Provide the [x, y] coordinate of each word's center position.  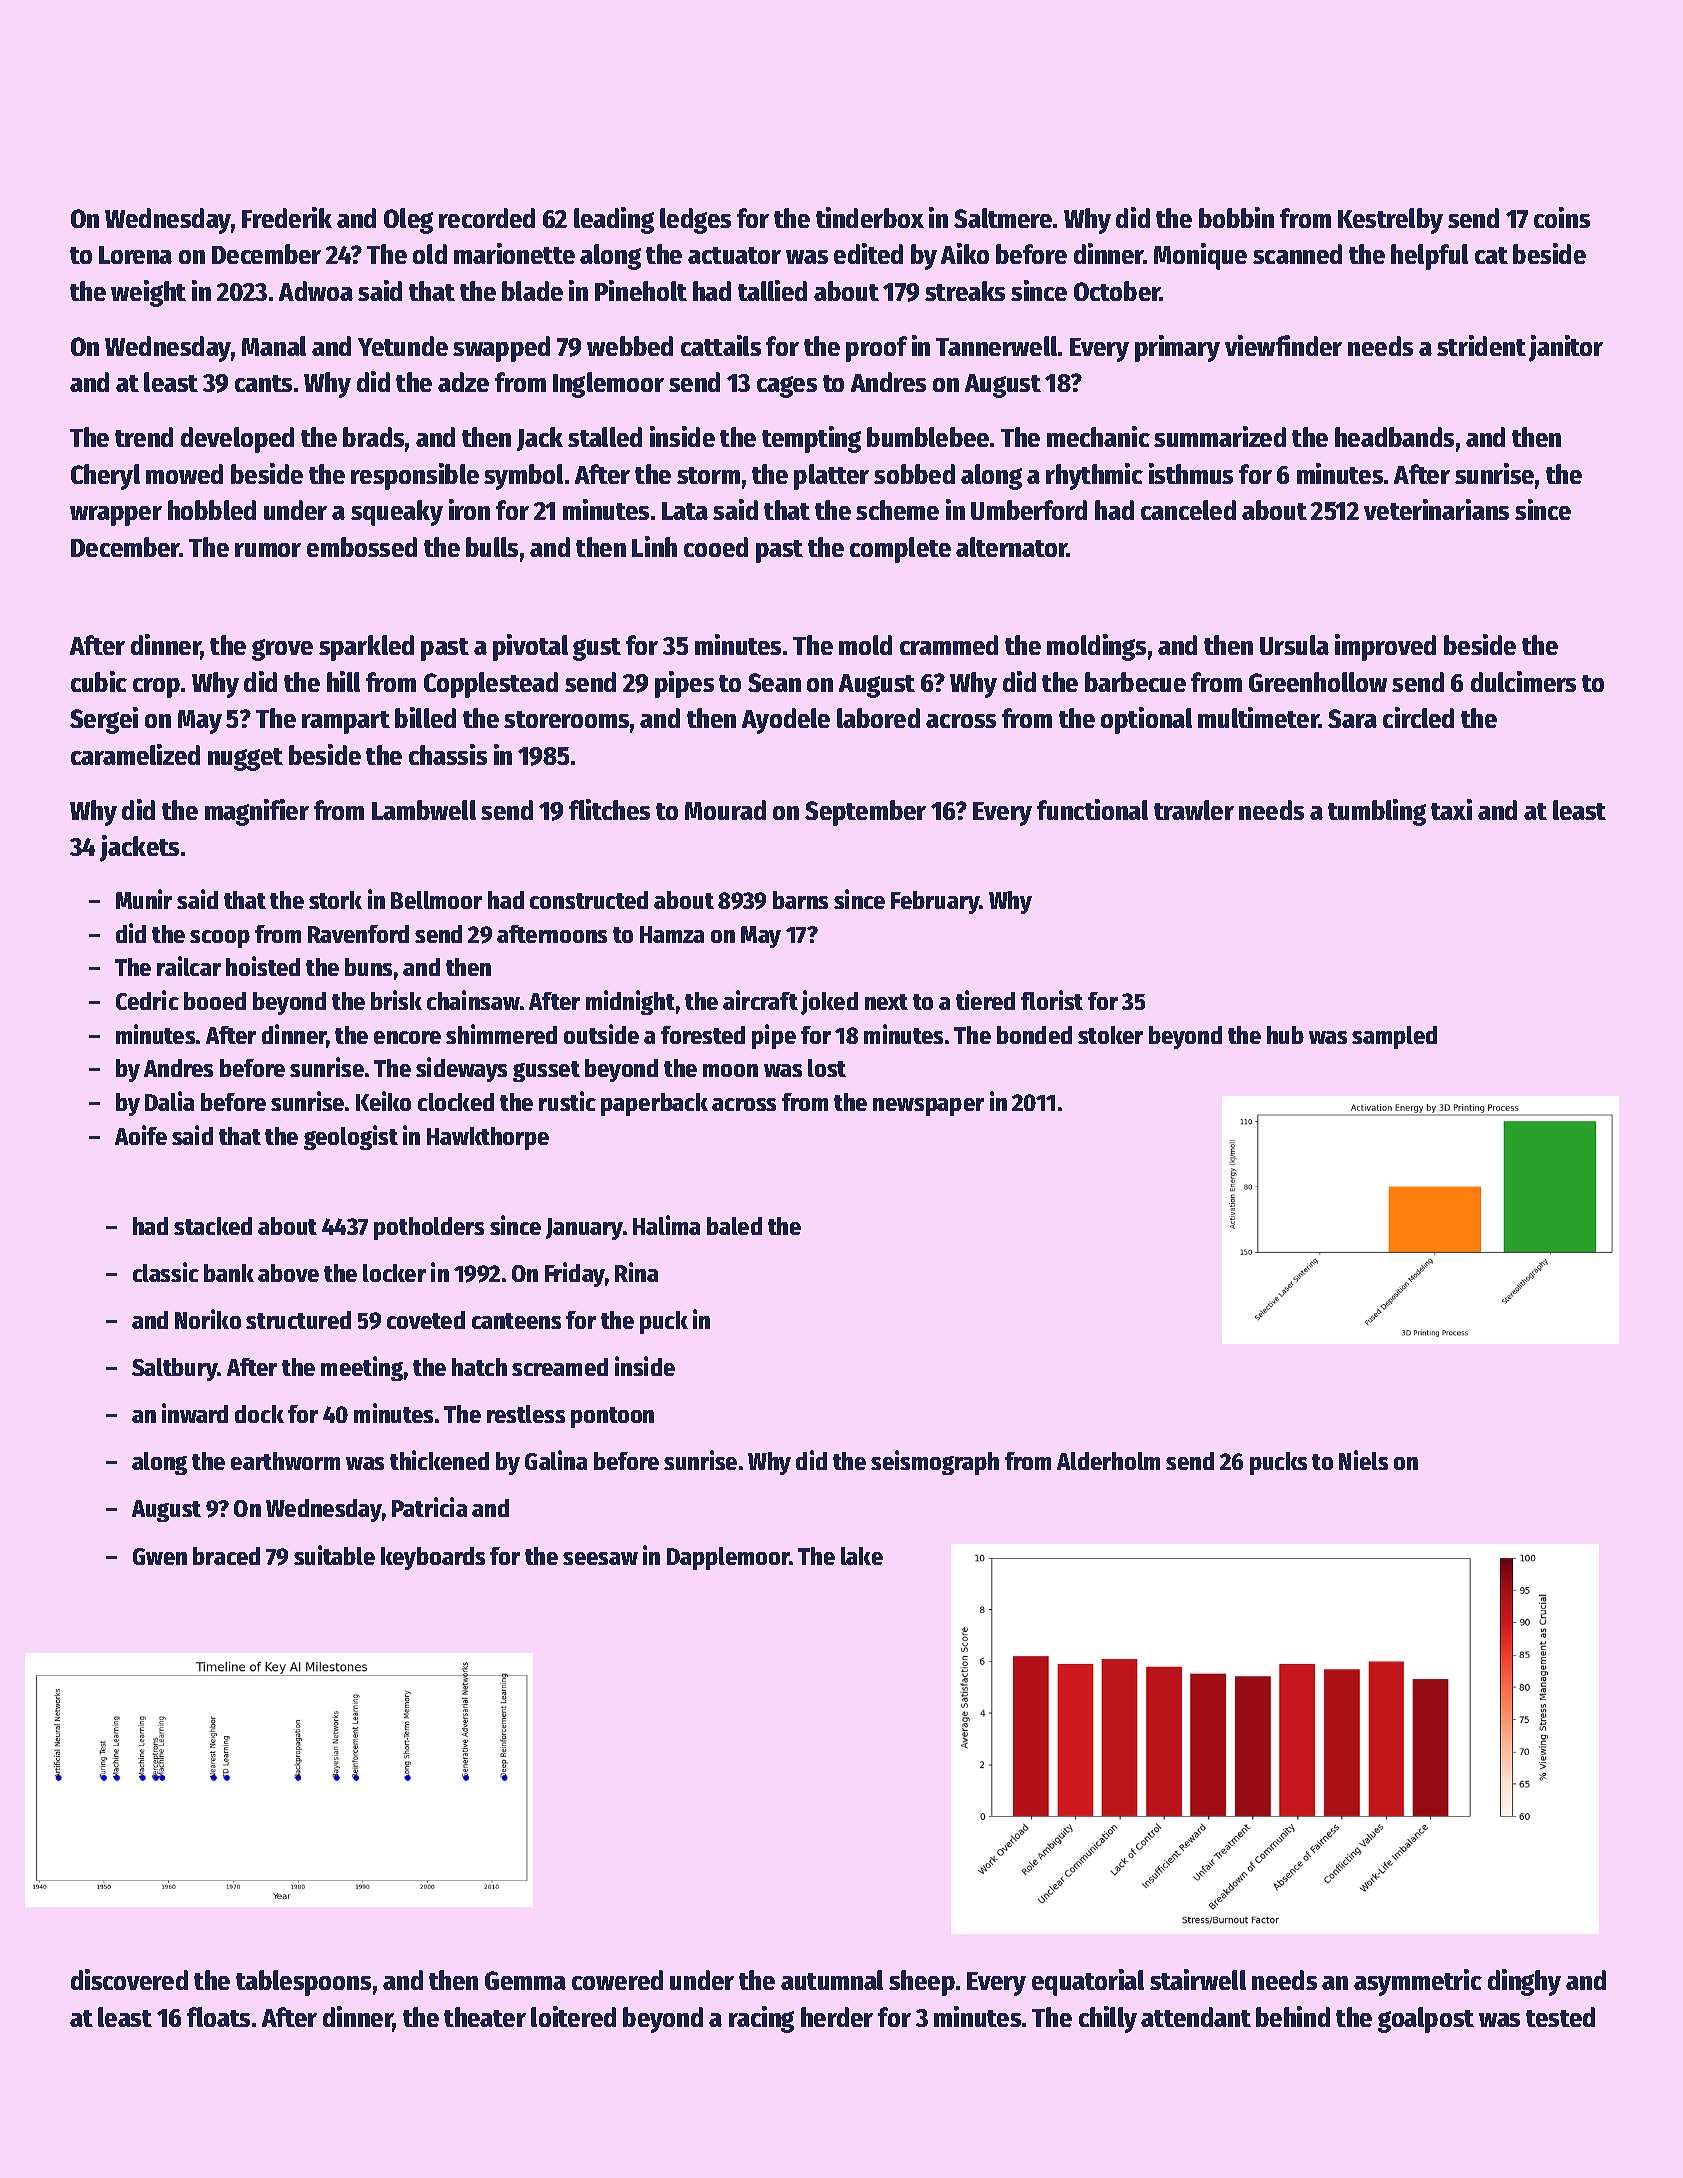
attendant [1196, 2017]
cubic [99, 681]
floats [218, 2017]
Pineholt [641, 290]
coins [1562, 217]
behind [1293, 2016]
